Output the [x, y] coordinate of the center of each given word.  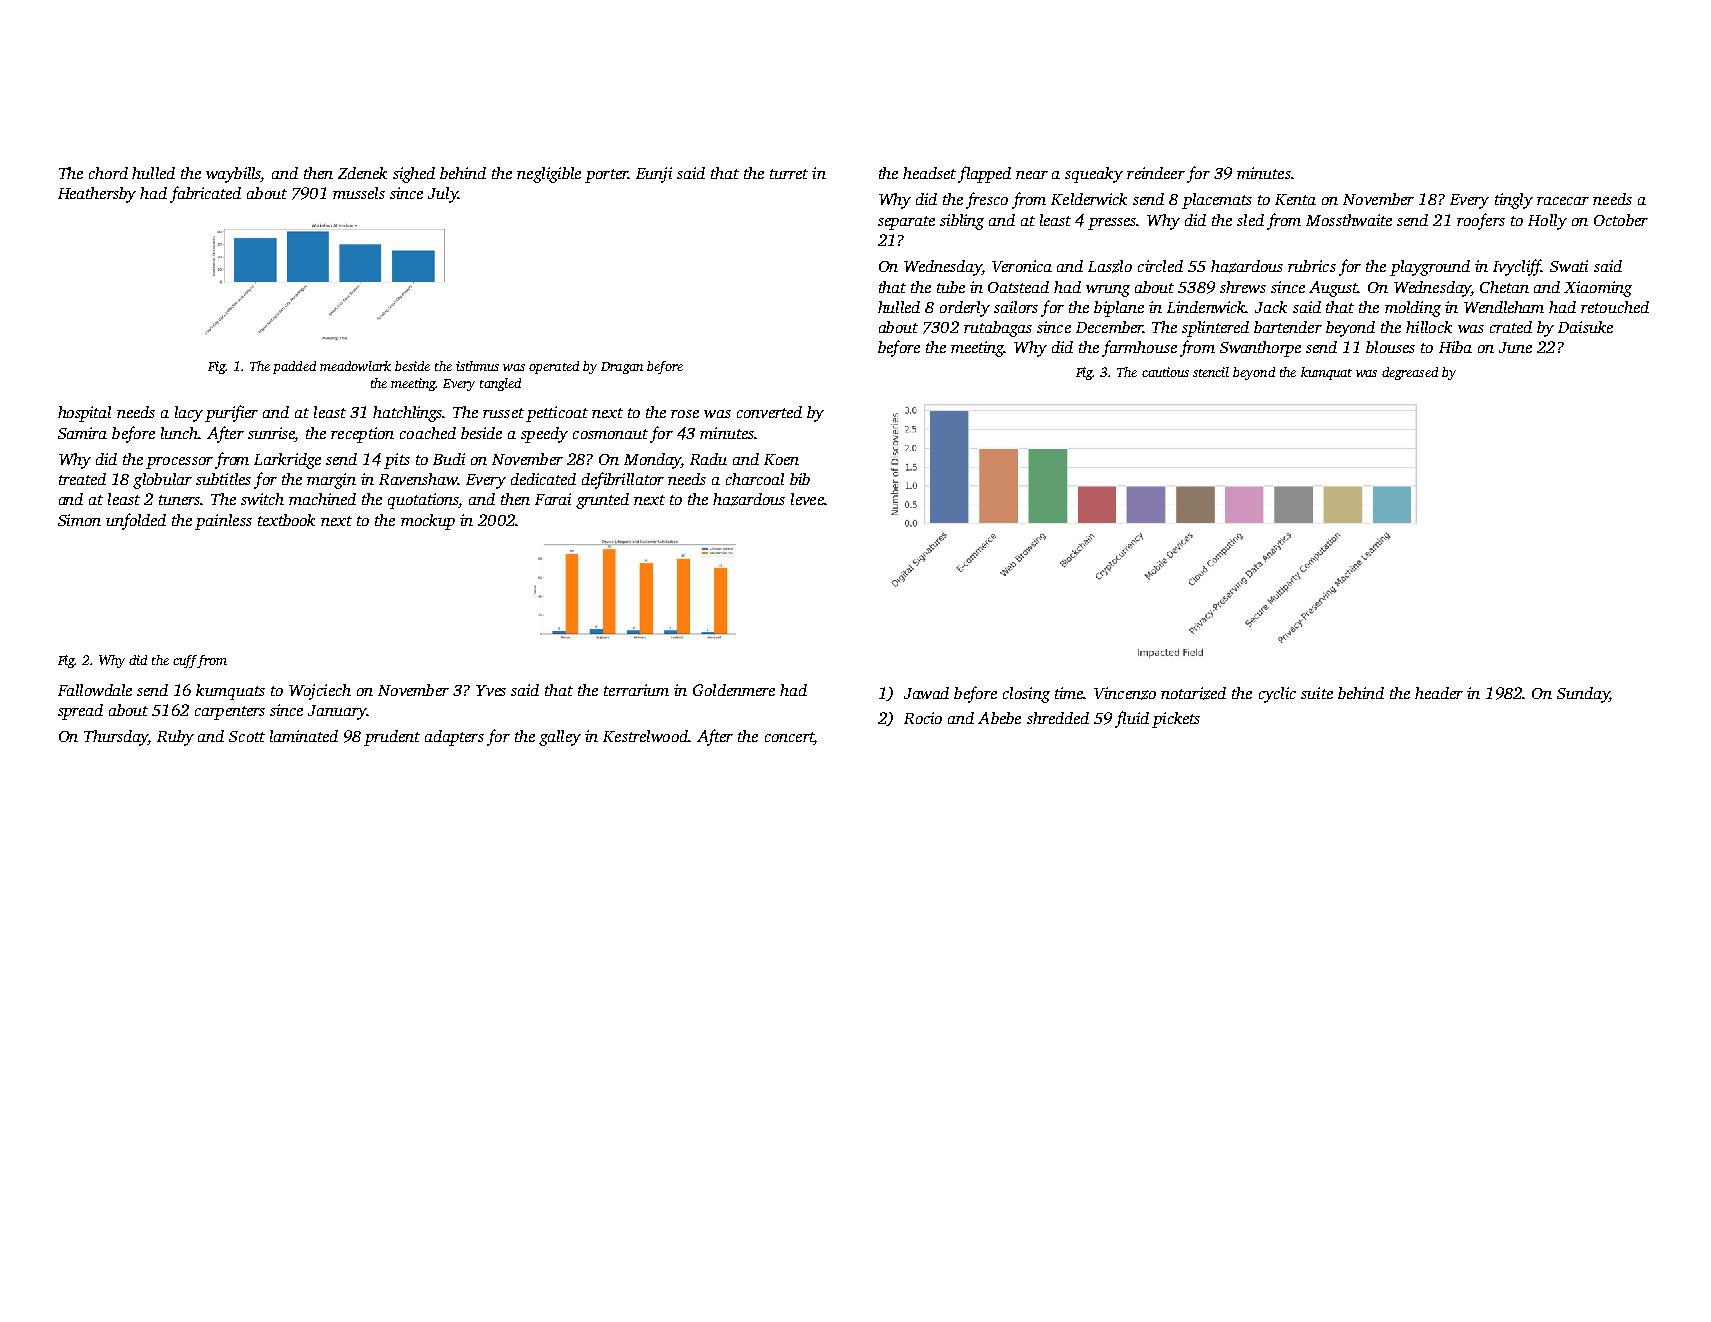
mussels [359, 193]
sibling [962, 222]
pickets [1176, 720]
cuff [185, 661]
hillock [1429, 327]
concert [789, 738]
